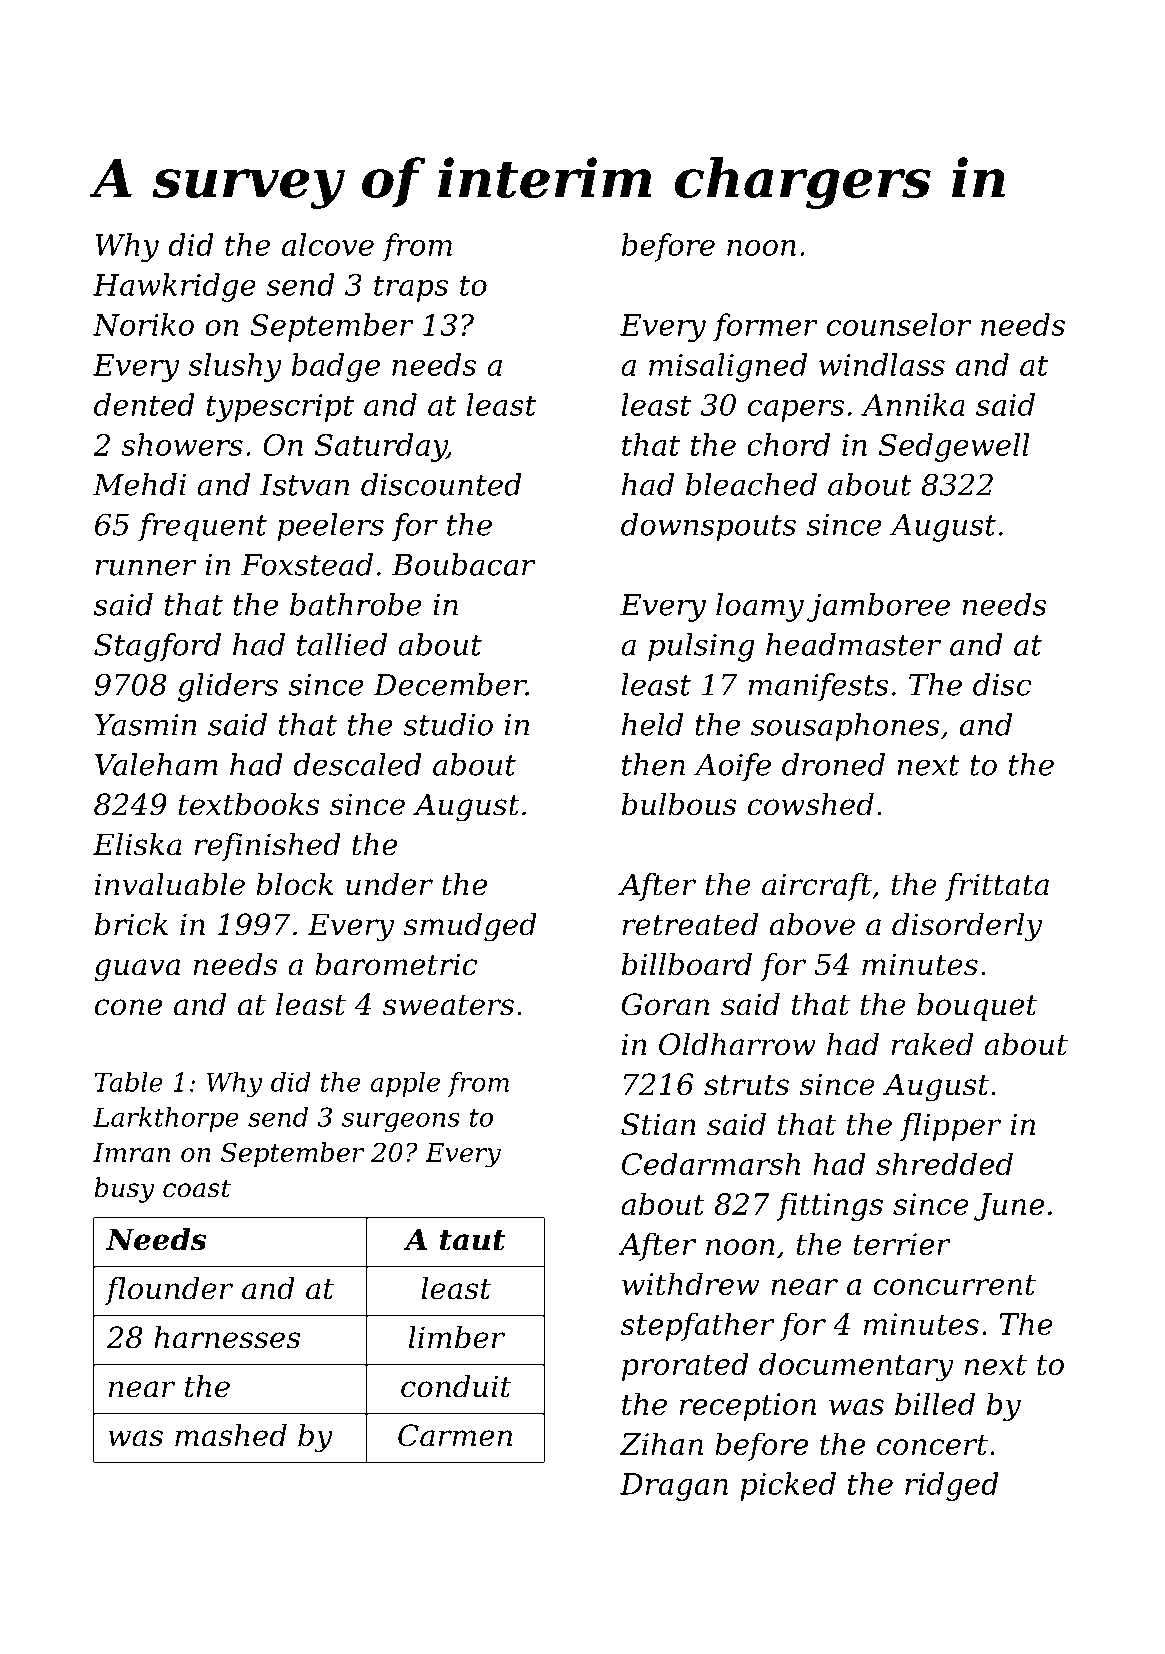 The image size is (1165, 1654). I want to click on ridged, so click(952, 1486).
